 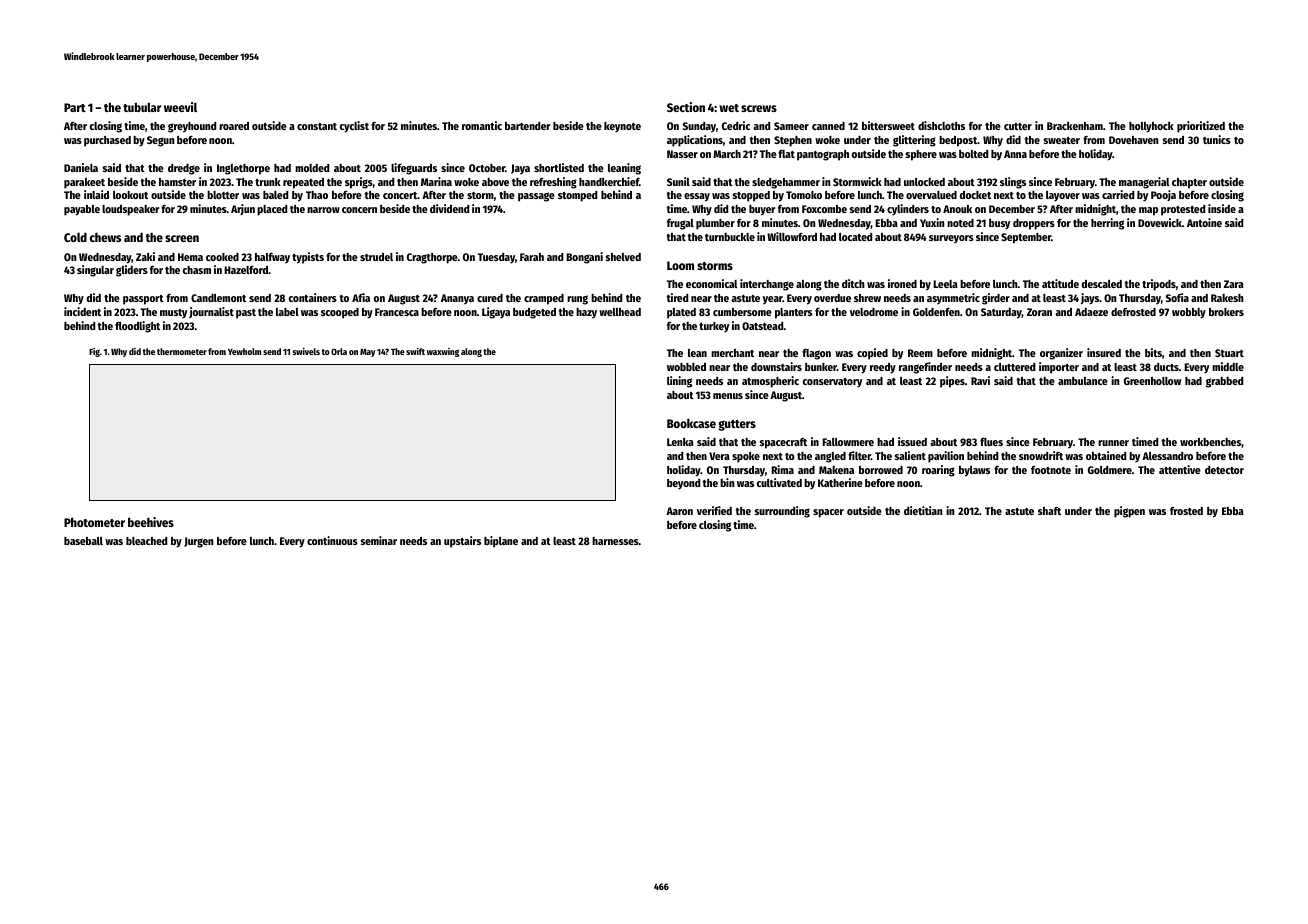 What do you see at coordinates (75, 107) in the image?
I see `Part` at bounding box center [75, 107].
